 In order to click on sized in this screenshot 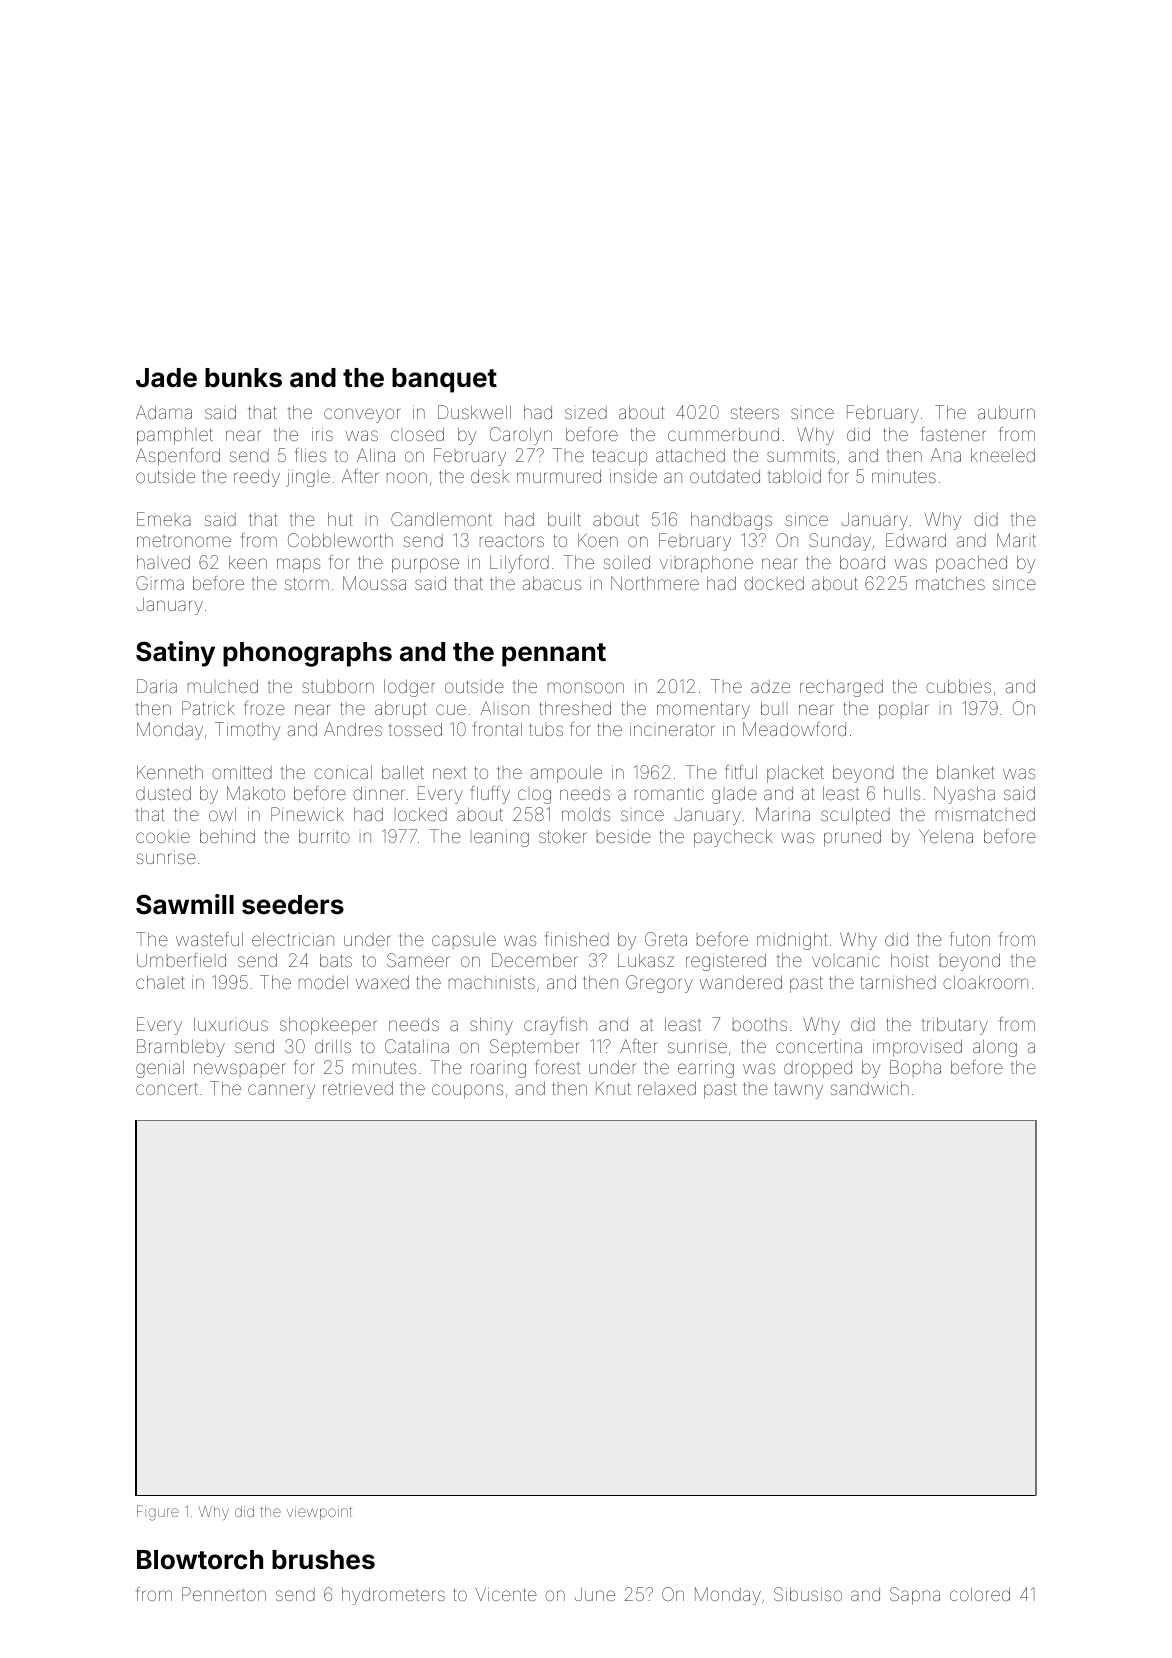, I will do `click(586, 412)`.
